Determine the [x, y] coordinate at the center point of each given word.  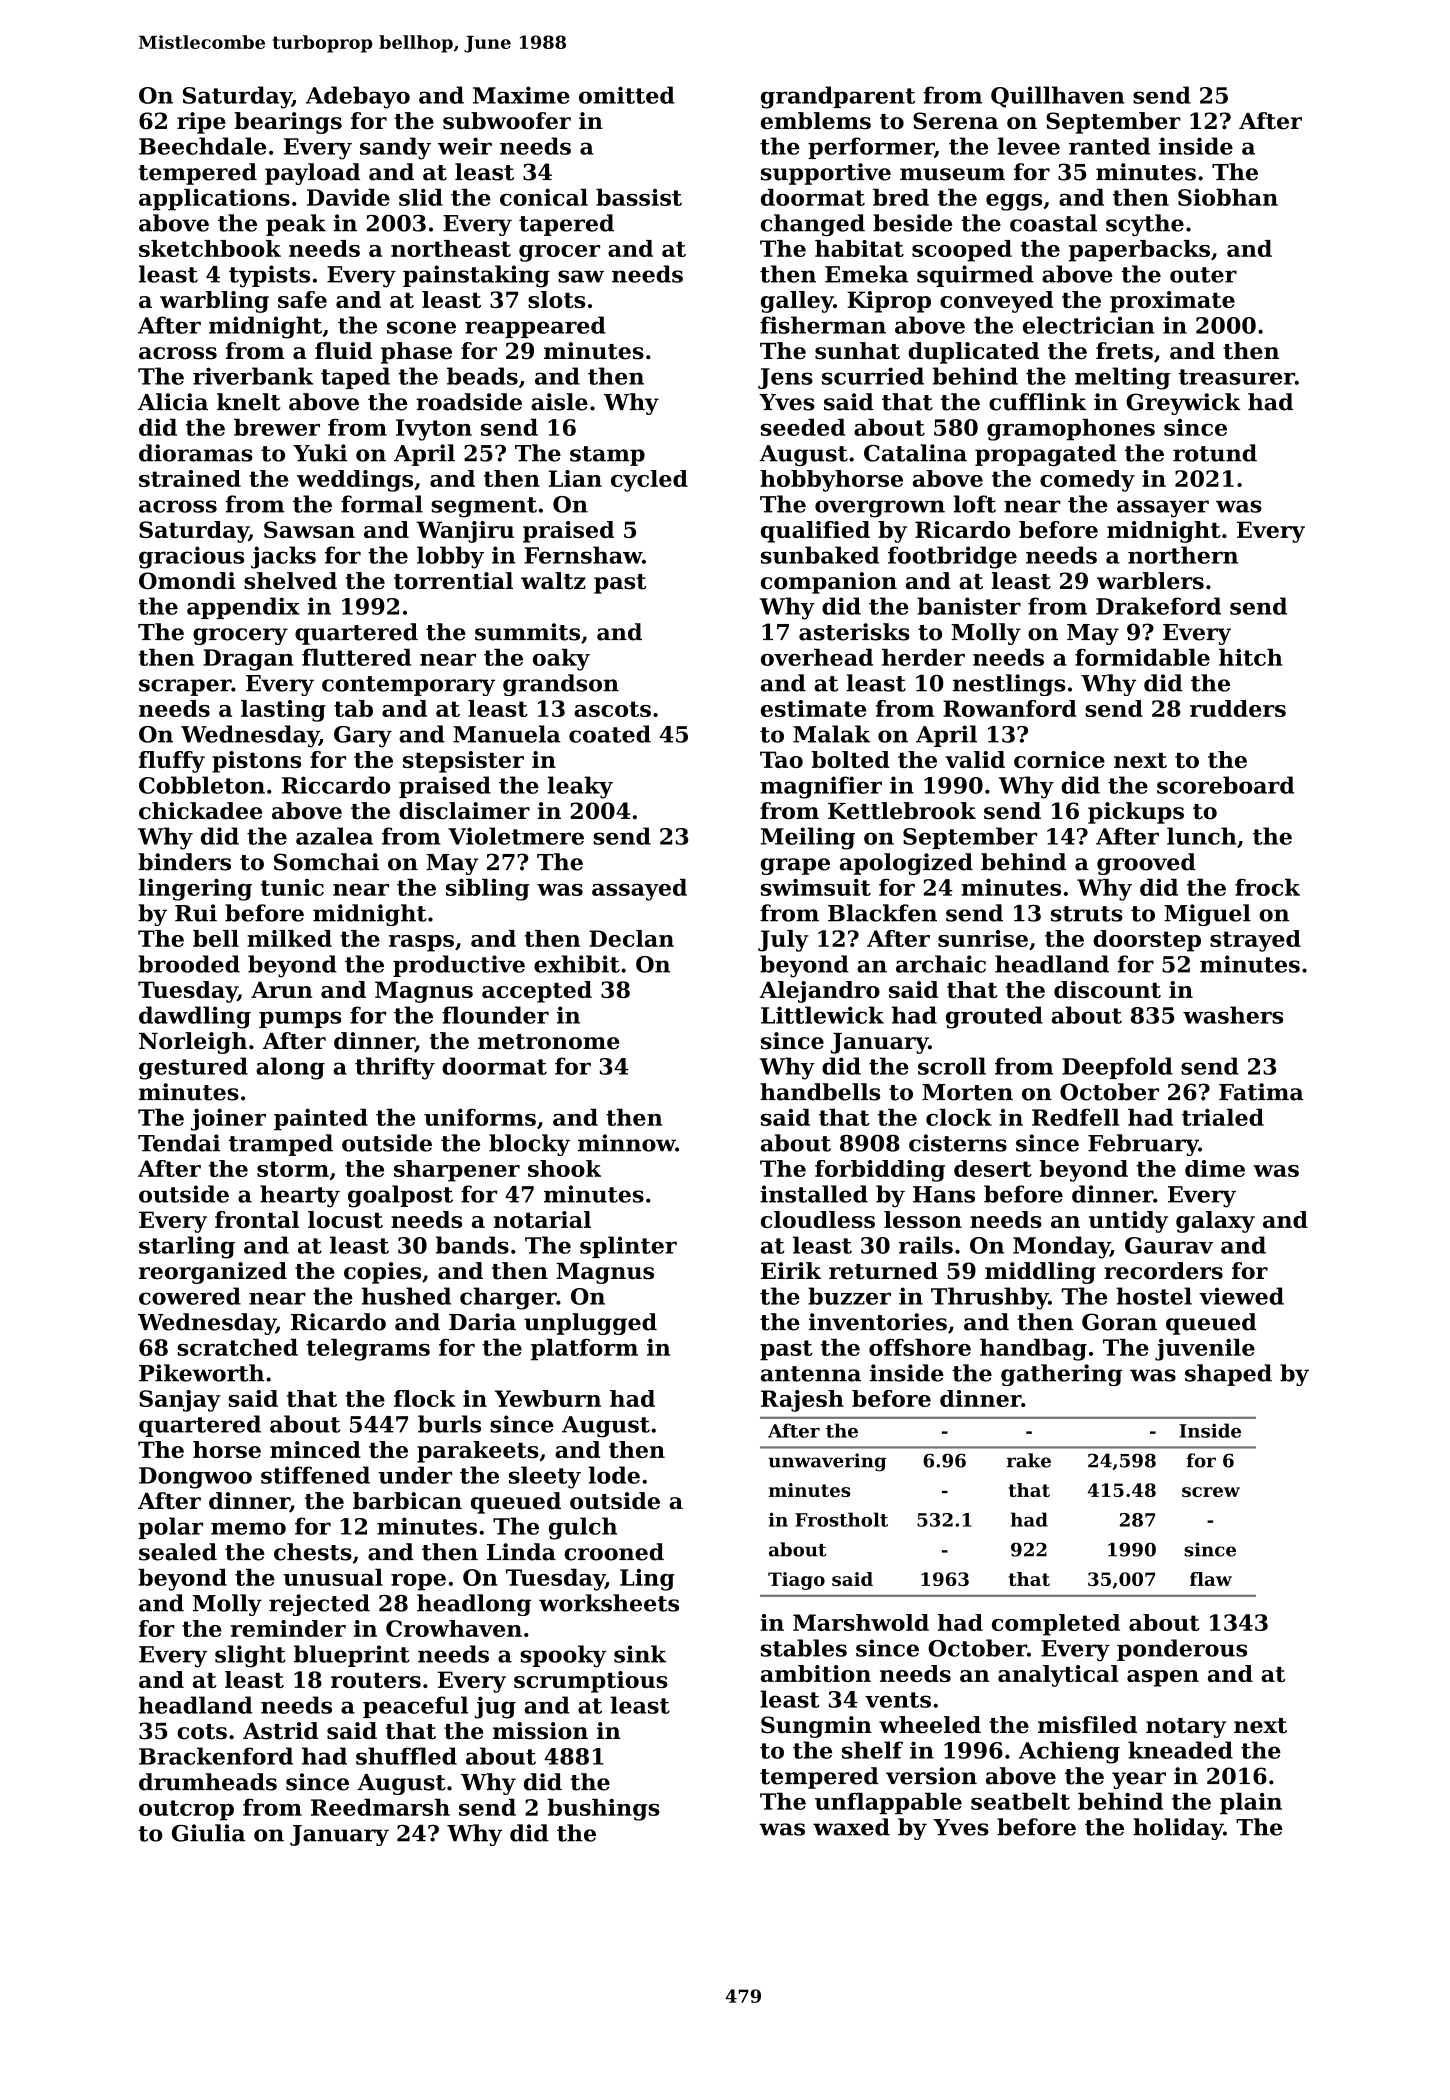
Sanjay [180, 1401]
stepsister [463, 762]
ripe [201, 123]
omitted [627, 95]
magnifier [821, 787]
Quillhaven [1058, 97]
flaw [1211, 1579]
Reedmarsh [380, 1807]
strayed [1255, 941]
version [931, 1776]
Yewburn [548, 1398]
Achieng [1069, 1752]
